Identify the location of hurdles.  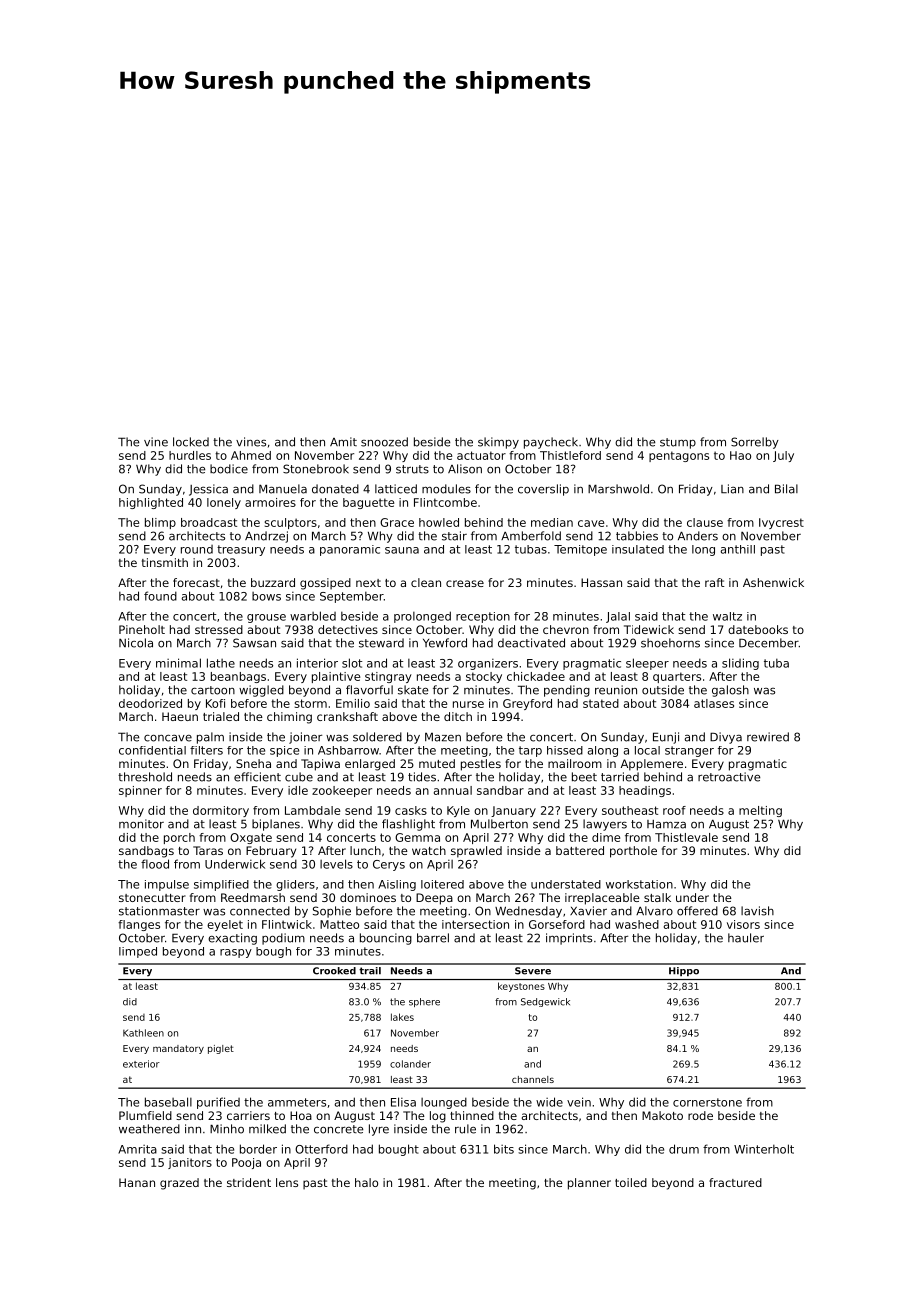
(190, 455).
